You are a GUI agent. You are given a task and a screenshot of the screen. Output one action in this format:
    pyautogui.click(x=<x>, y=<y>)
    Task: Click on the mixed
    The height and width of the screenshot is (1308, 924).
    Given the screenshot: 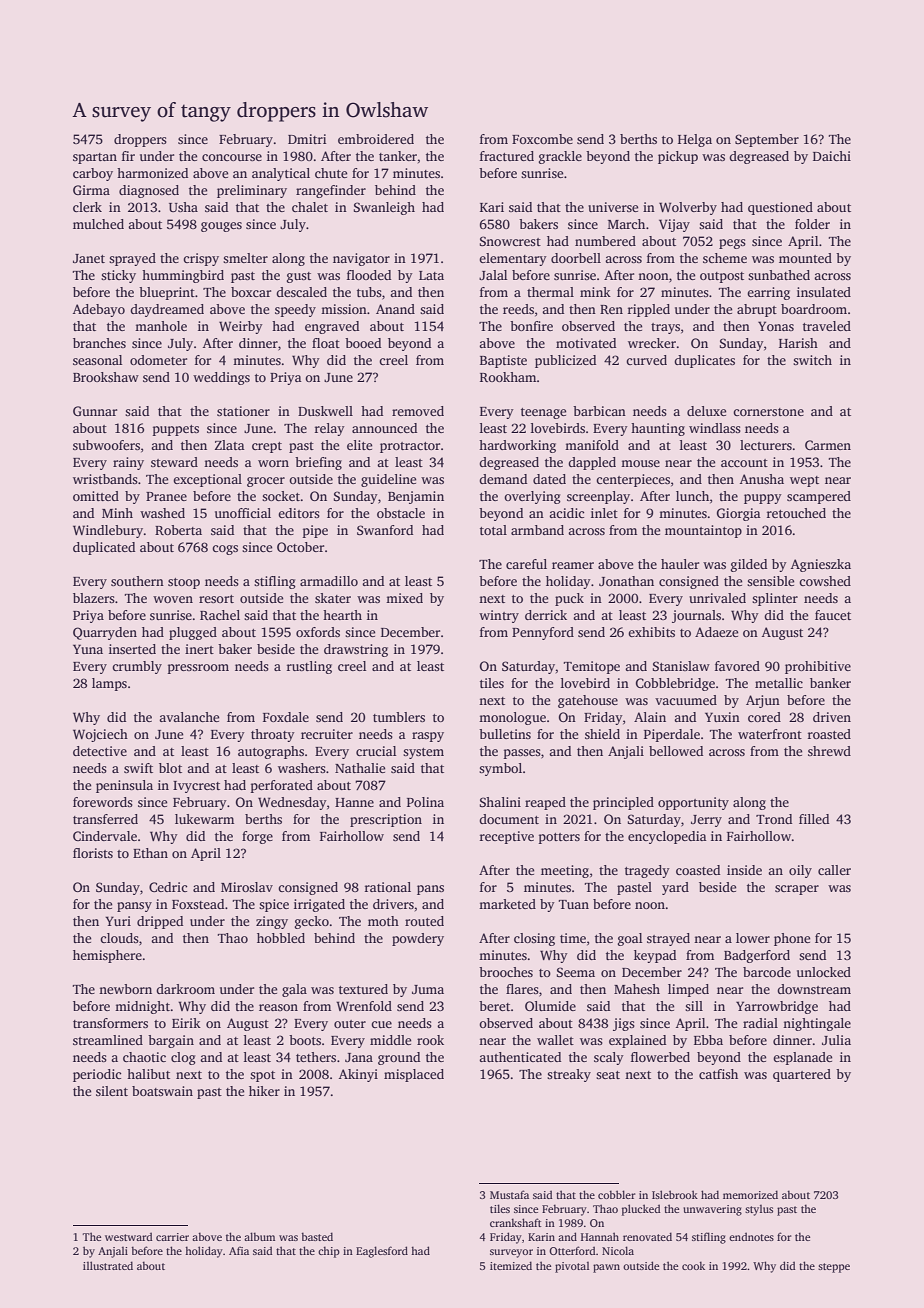 What is the action you would take?
    pyautogui.click(x=404, y=598)
